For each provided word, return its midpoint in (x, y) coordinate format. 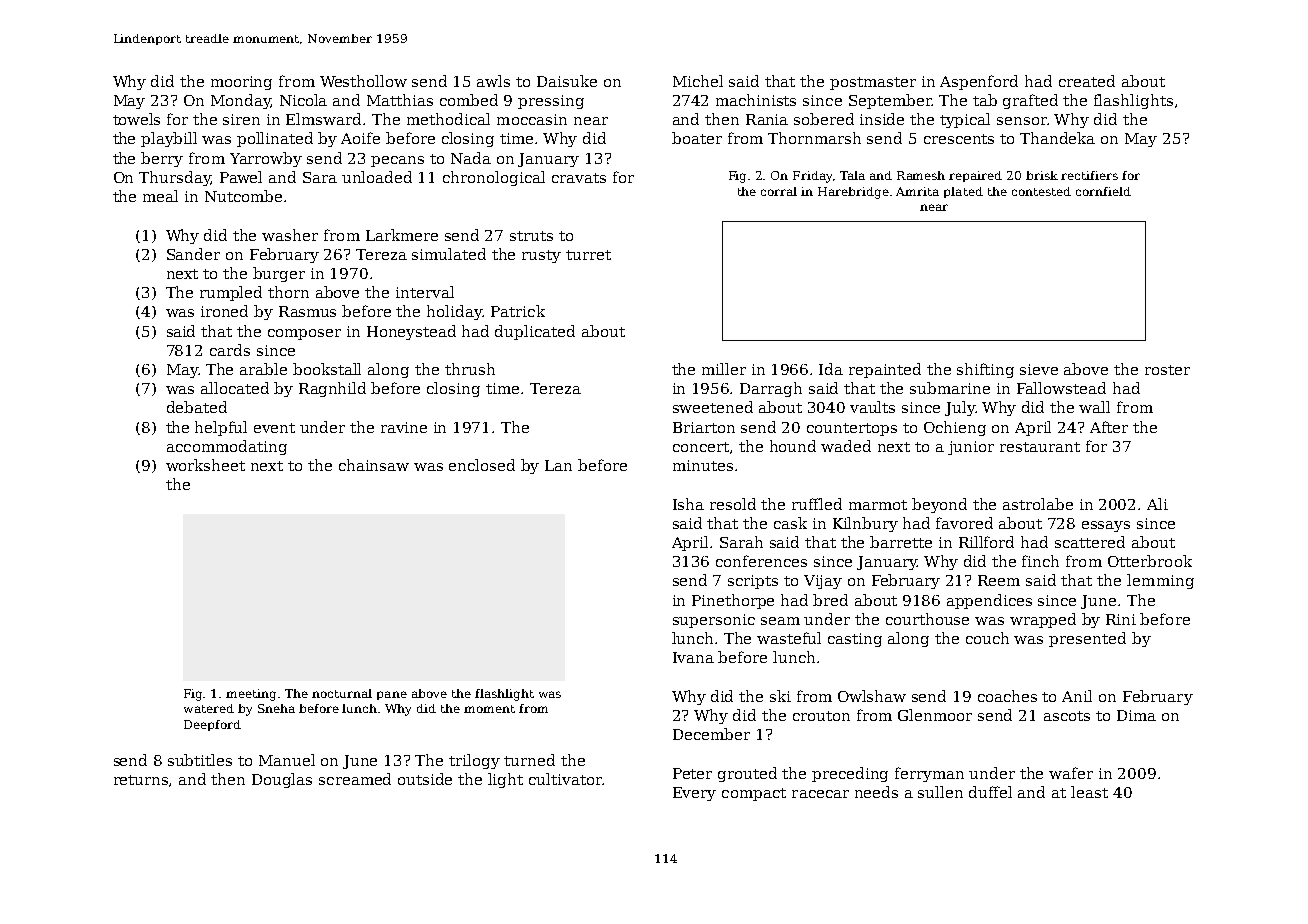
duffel (990, 792)
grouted (747, 774)
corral (779, 191)
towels (136, 119)
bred (830, 600)
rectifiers (1089, 175)
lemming (1160, 581)
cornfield (1103, 191)
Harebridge (853, 193)
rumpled (231, 293)
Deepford (212, 725)
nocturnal (342, 693)
